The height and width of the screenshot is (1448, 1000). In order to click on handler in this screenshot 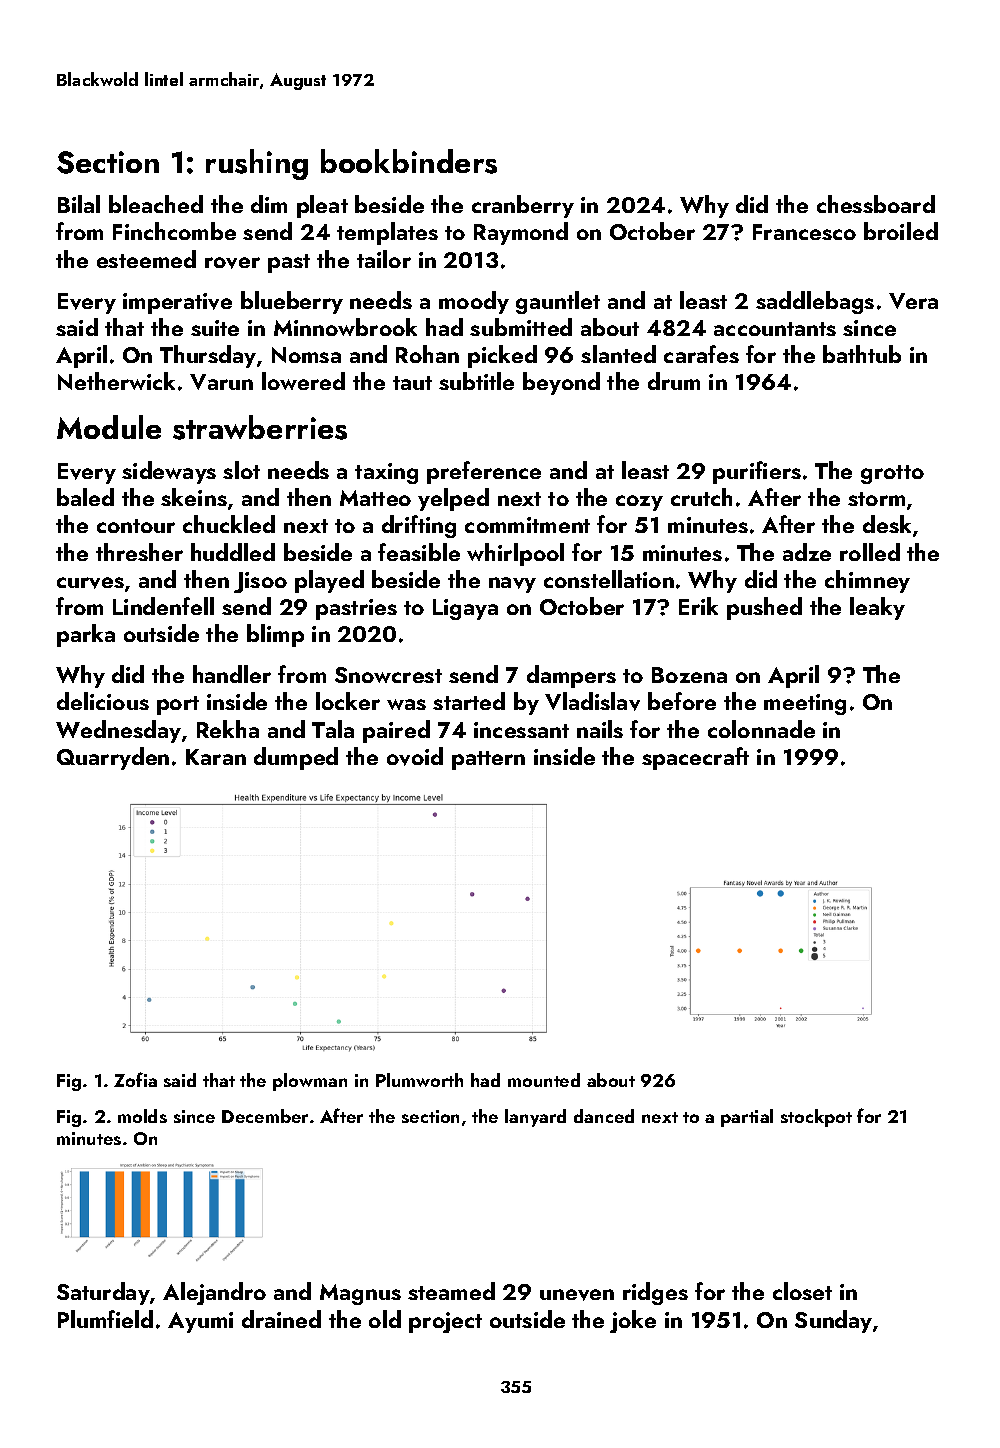, I will do `click(232, 674)`.
